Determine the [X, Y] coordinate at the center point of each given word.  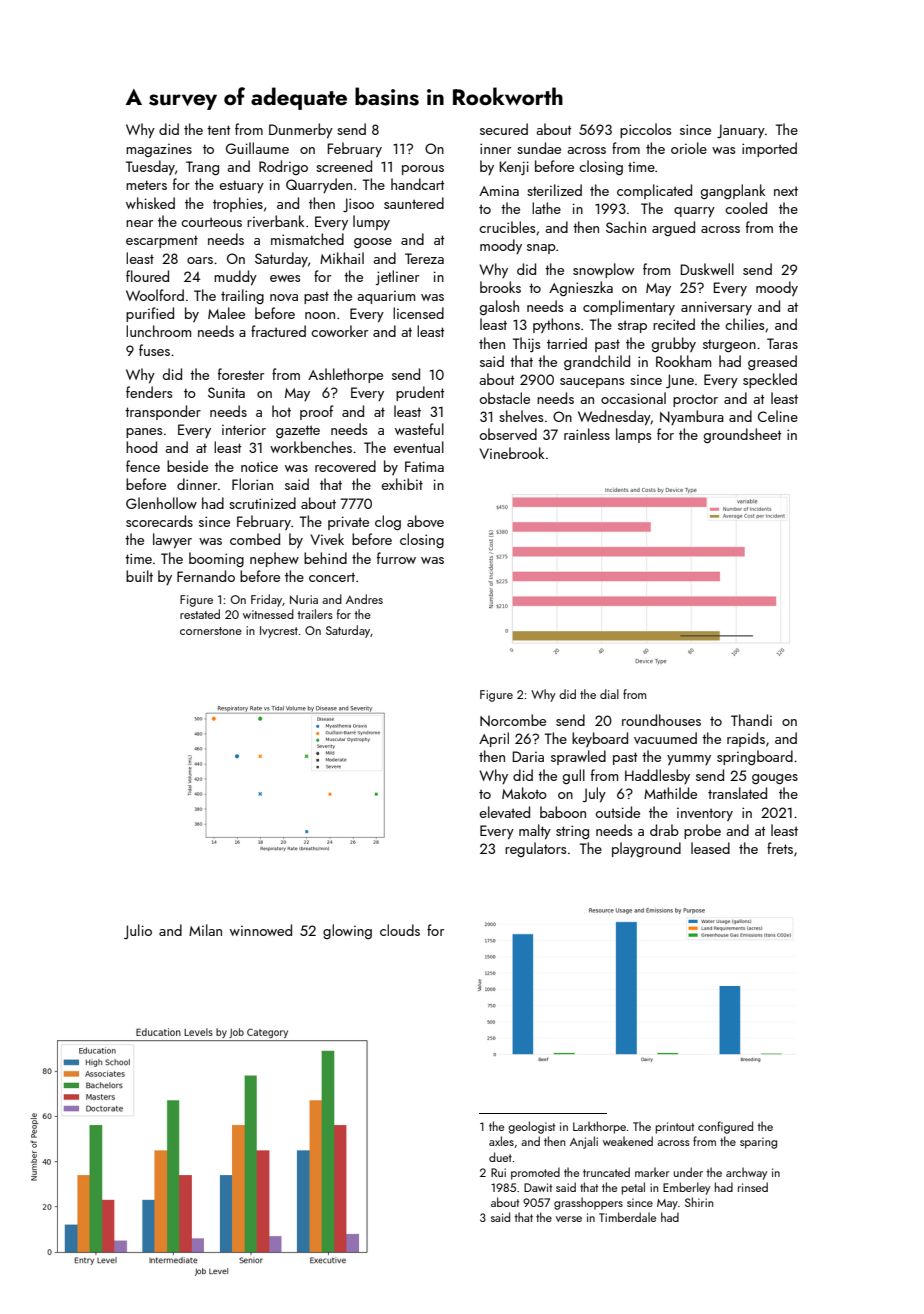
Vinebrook [511, 453]
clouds [400, 930]
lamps [633, 435]
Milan [205, 930]
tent [218, 130]
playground [646, 849]
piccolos [645, 130]
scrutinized [262, 503]
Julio [138, 931]
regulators [535, 849]
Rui [498, 1172]
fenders [149, 392]
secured [504, 129]
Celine [778, 416]
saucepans [592, 383]
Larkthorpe [599, 1127]
